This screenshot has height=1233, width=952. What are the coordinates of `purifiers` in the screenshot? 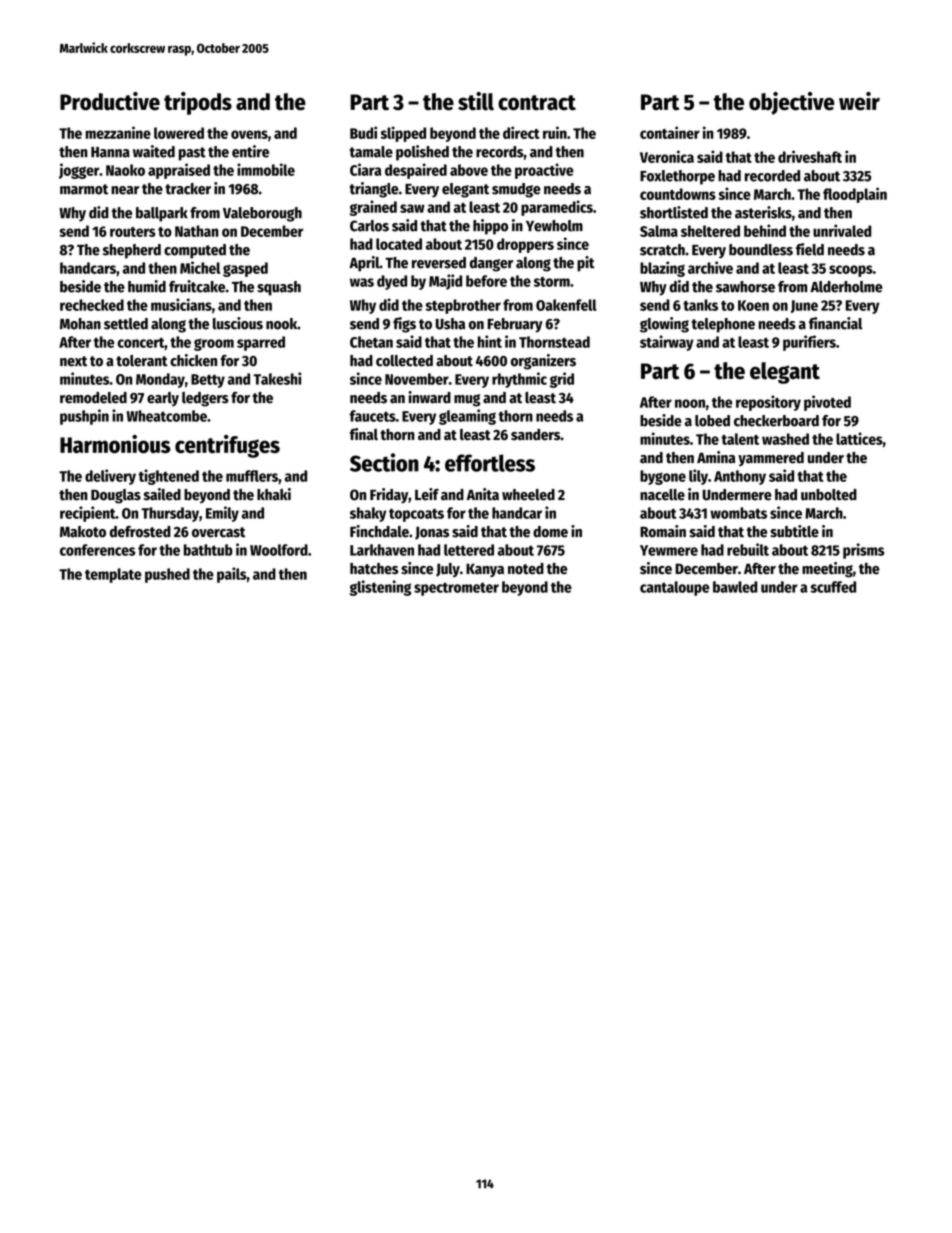 It's located at (809, 343).
